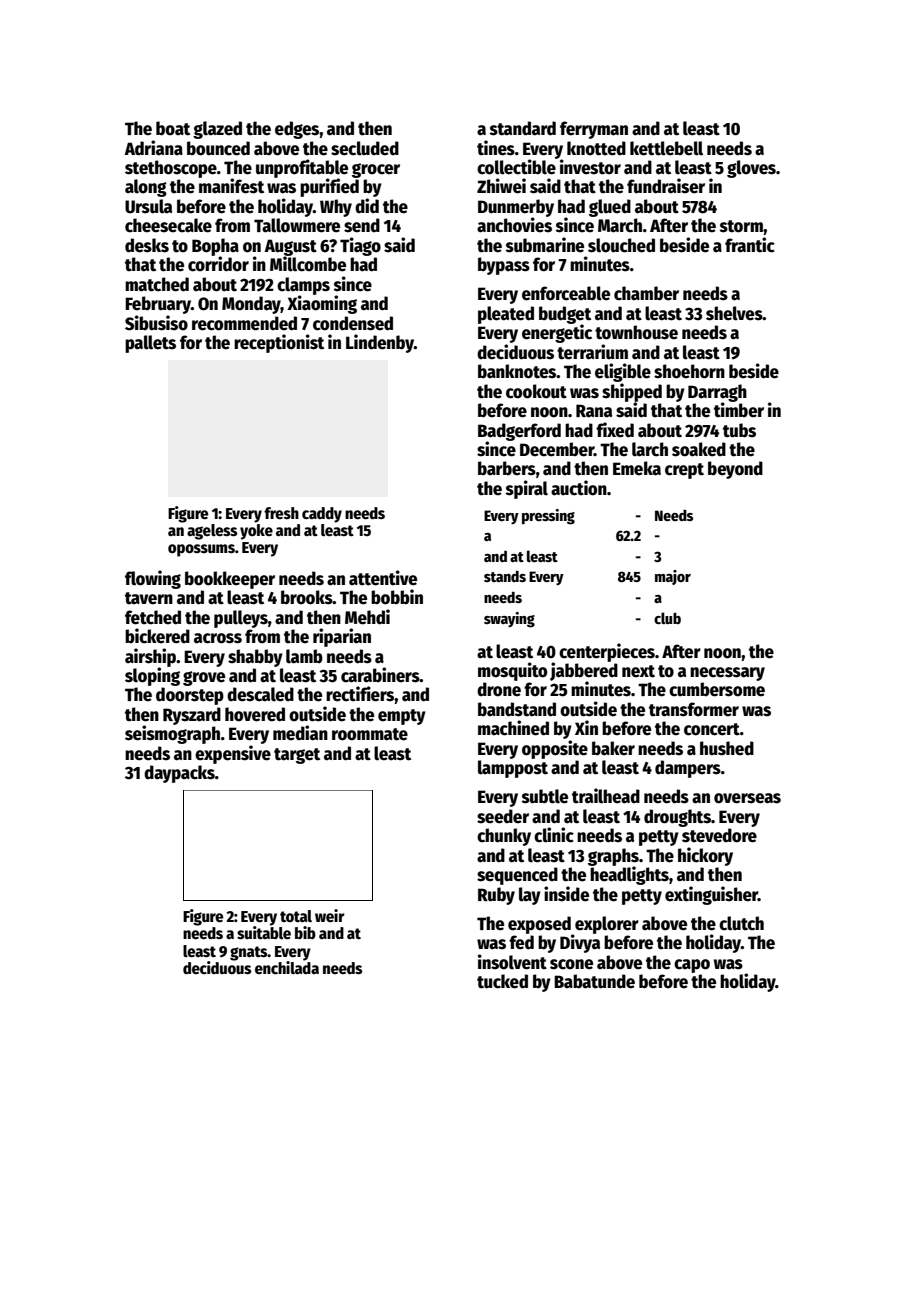 The image size is (908, 1316). I want to click on did, so click(367, 206).
